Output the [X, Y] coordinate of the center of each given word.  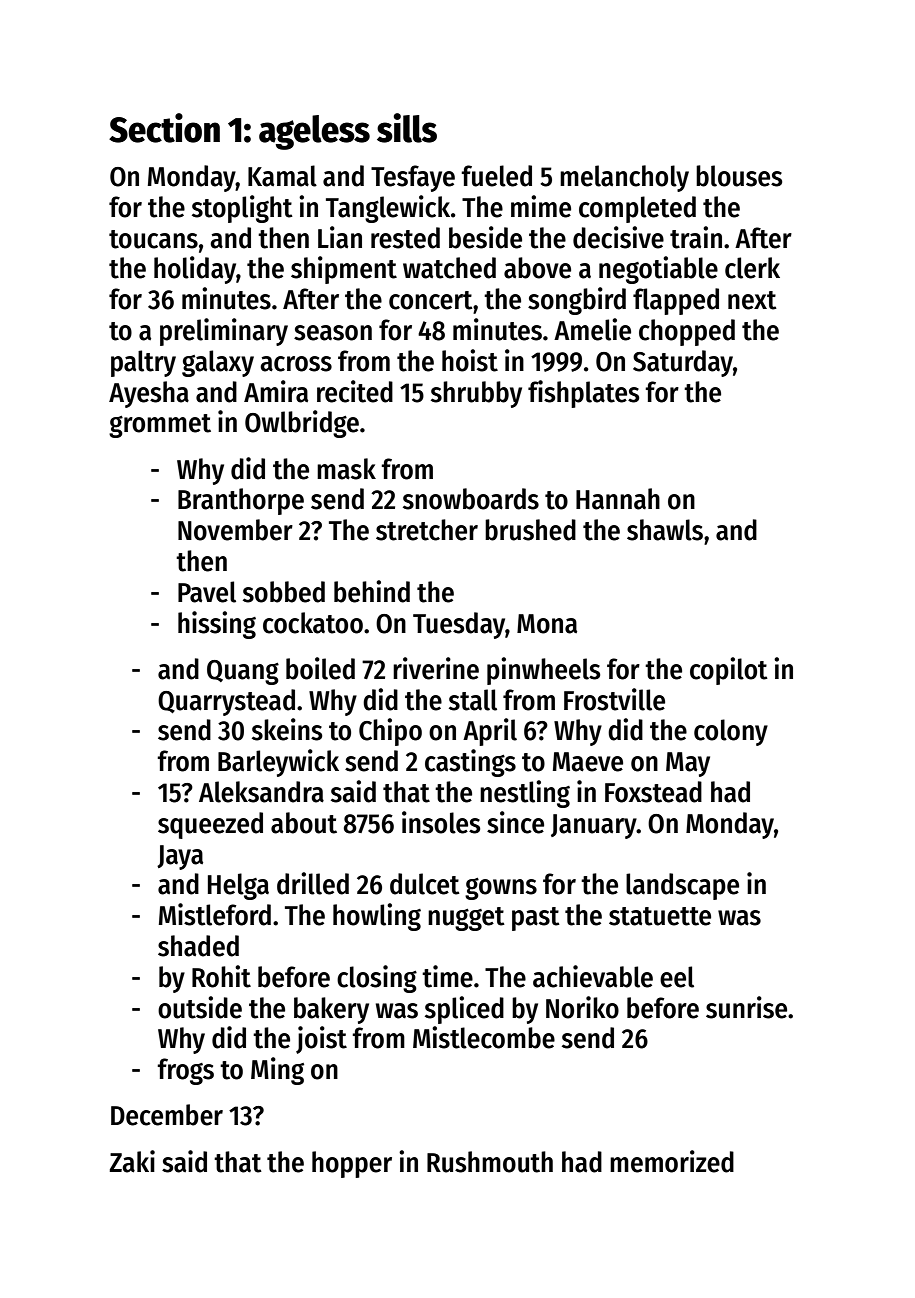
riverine [436, 668]
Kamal [282, 176]
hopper [352, 1164]
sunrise [746, 1007]
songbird [577, 301]
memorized [672, 1161]
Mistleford [215, 914]
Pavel [207, 592]
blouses [739, 176]
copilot [729, 671]
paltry [143, 363]
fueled [496, 176]
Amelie [592, 329]
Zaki [132, 1161]
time [447, 976]
